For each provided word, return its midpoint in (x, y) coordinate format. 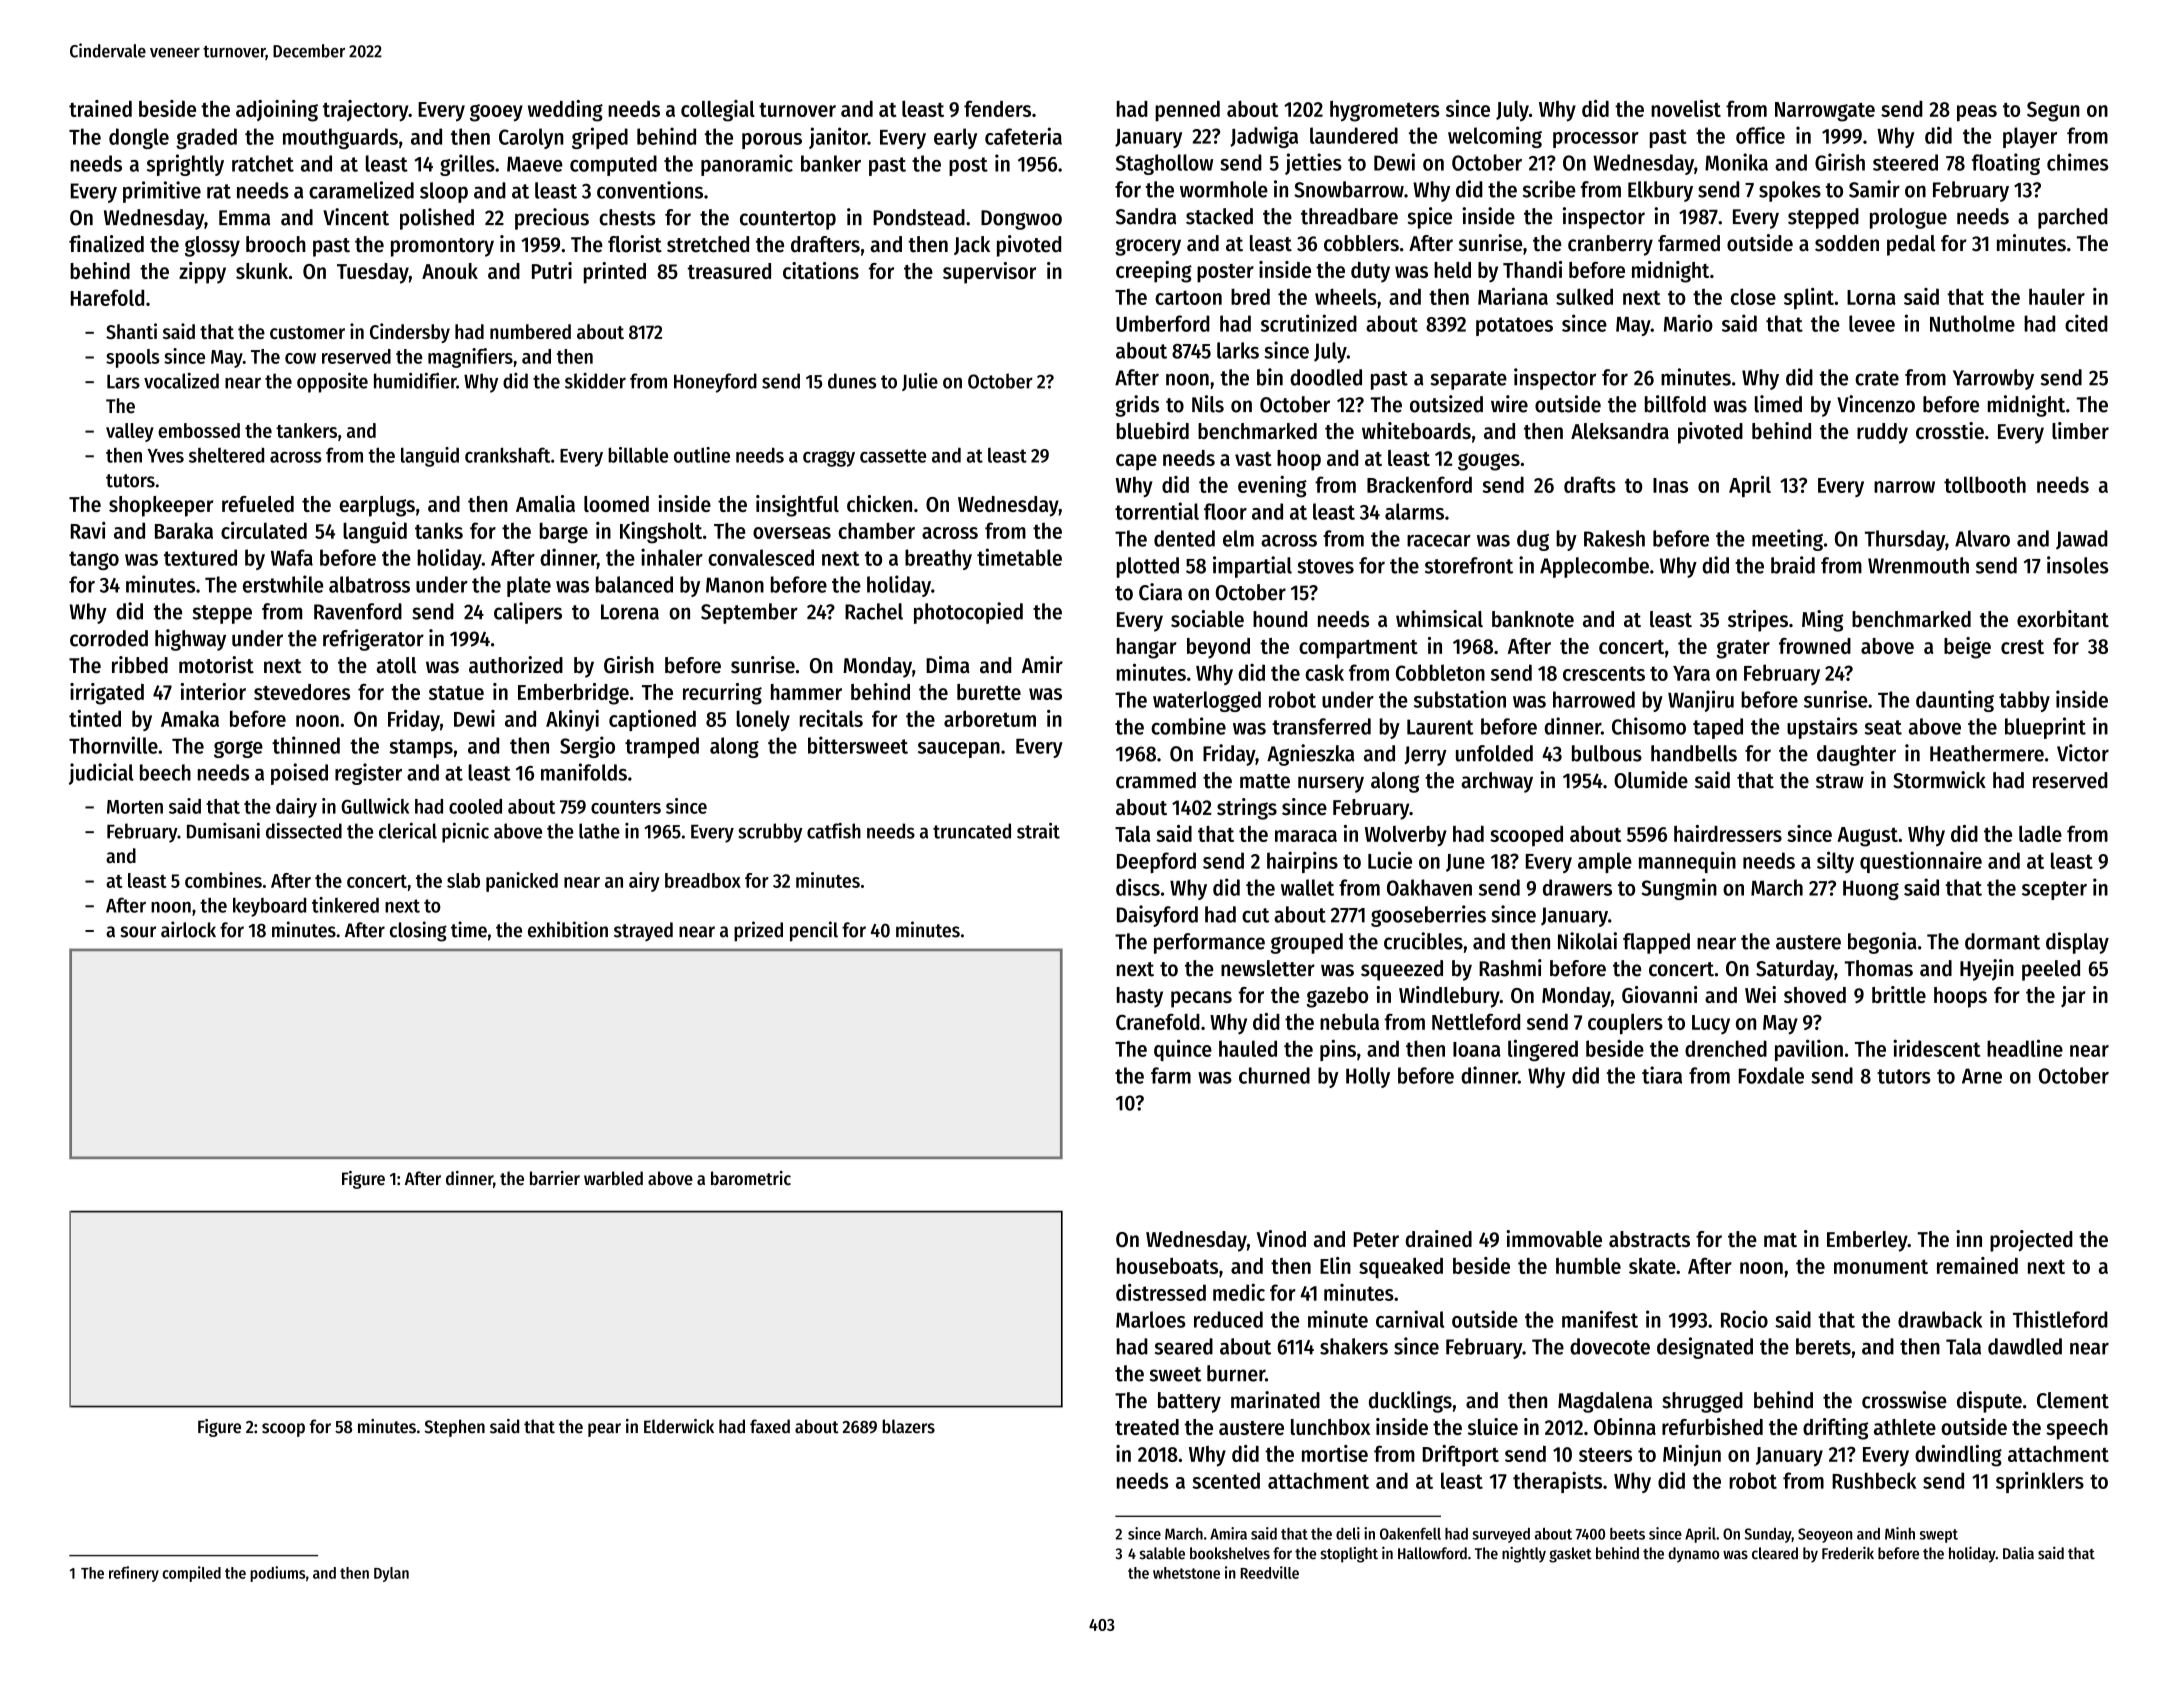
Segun (2053, 111)
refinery (134, 1574)
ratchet (263, 163)
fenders (997, 108)
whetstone (1186, 1573)
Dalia (2018, 1553)
